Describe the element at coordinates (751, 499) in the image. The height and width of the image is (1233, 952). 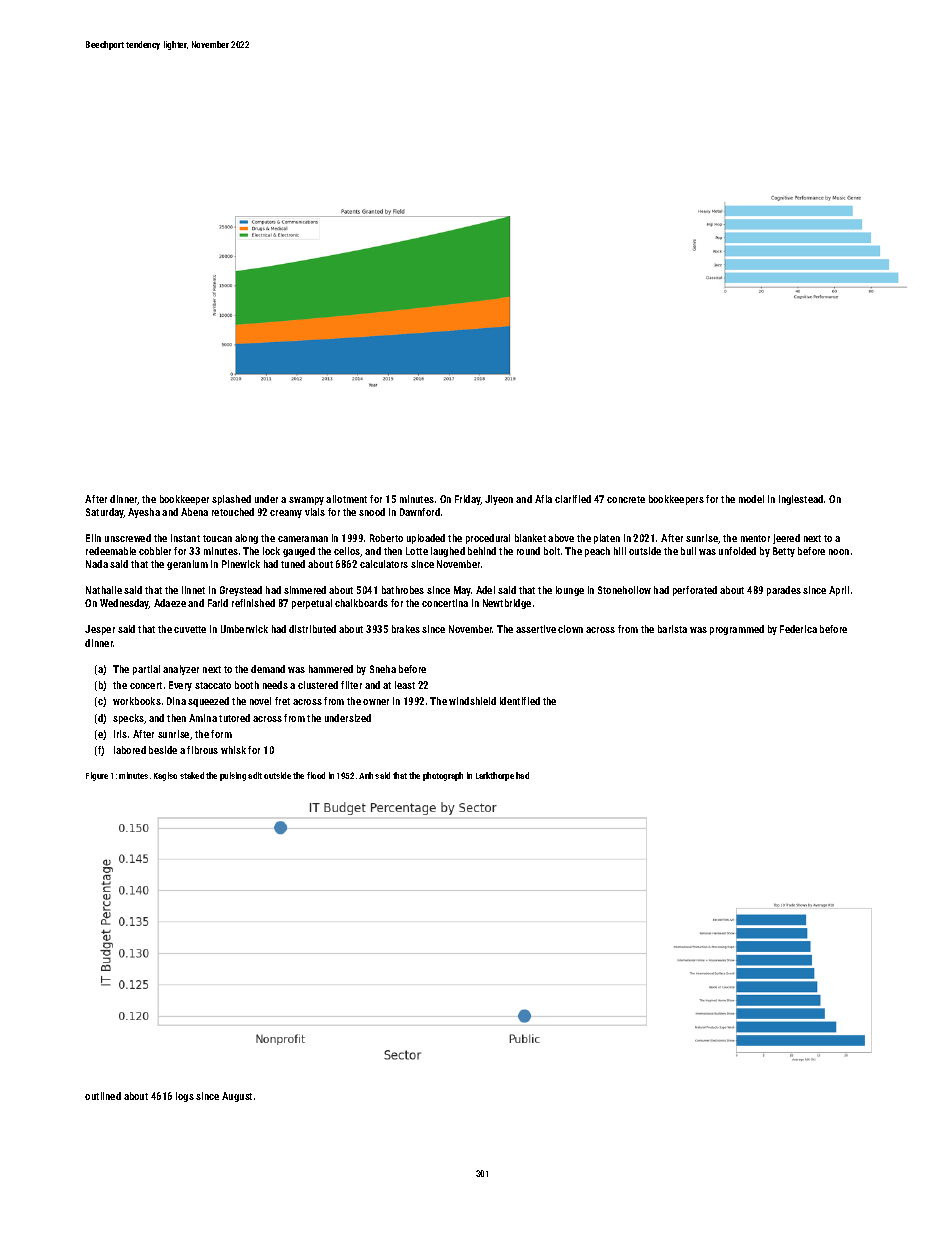
I see `model` at that location.
